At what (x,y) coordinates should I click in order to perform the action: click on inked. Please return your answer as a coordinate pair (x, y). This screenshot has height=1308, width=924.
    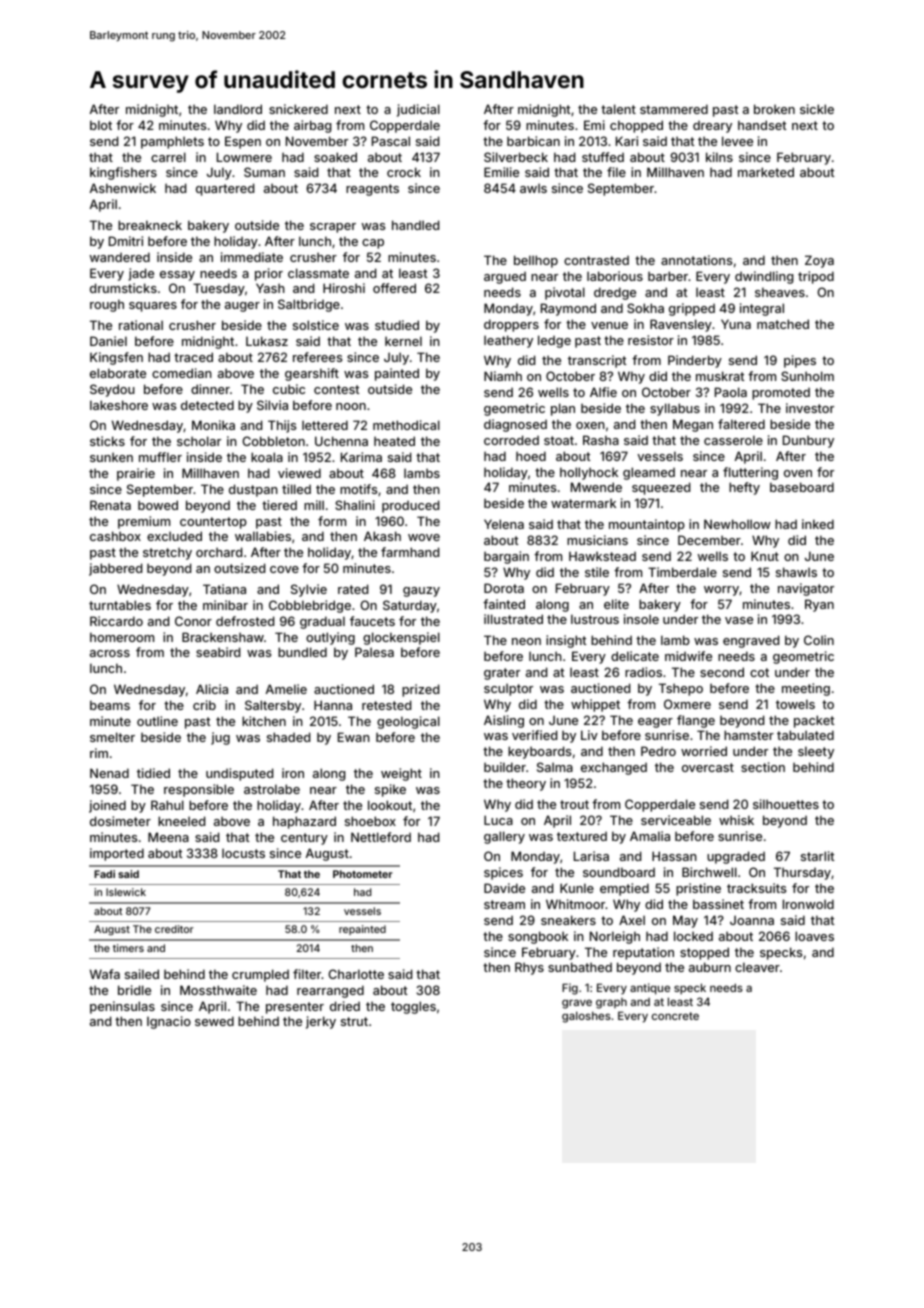
    Looking at the image, I should click on (818, 524).
